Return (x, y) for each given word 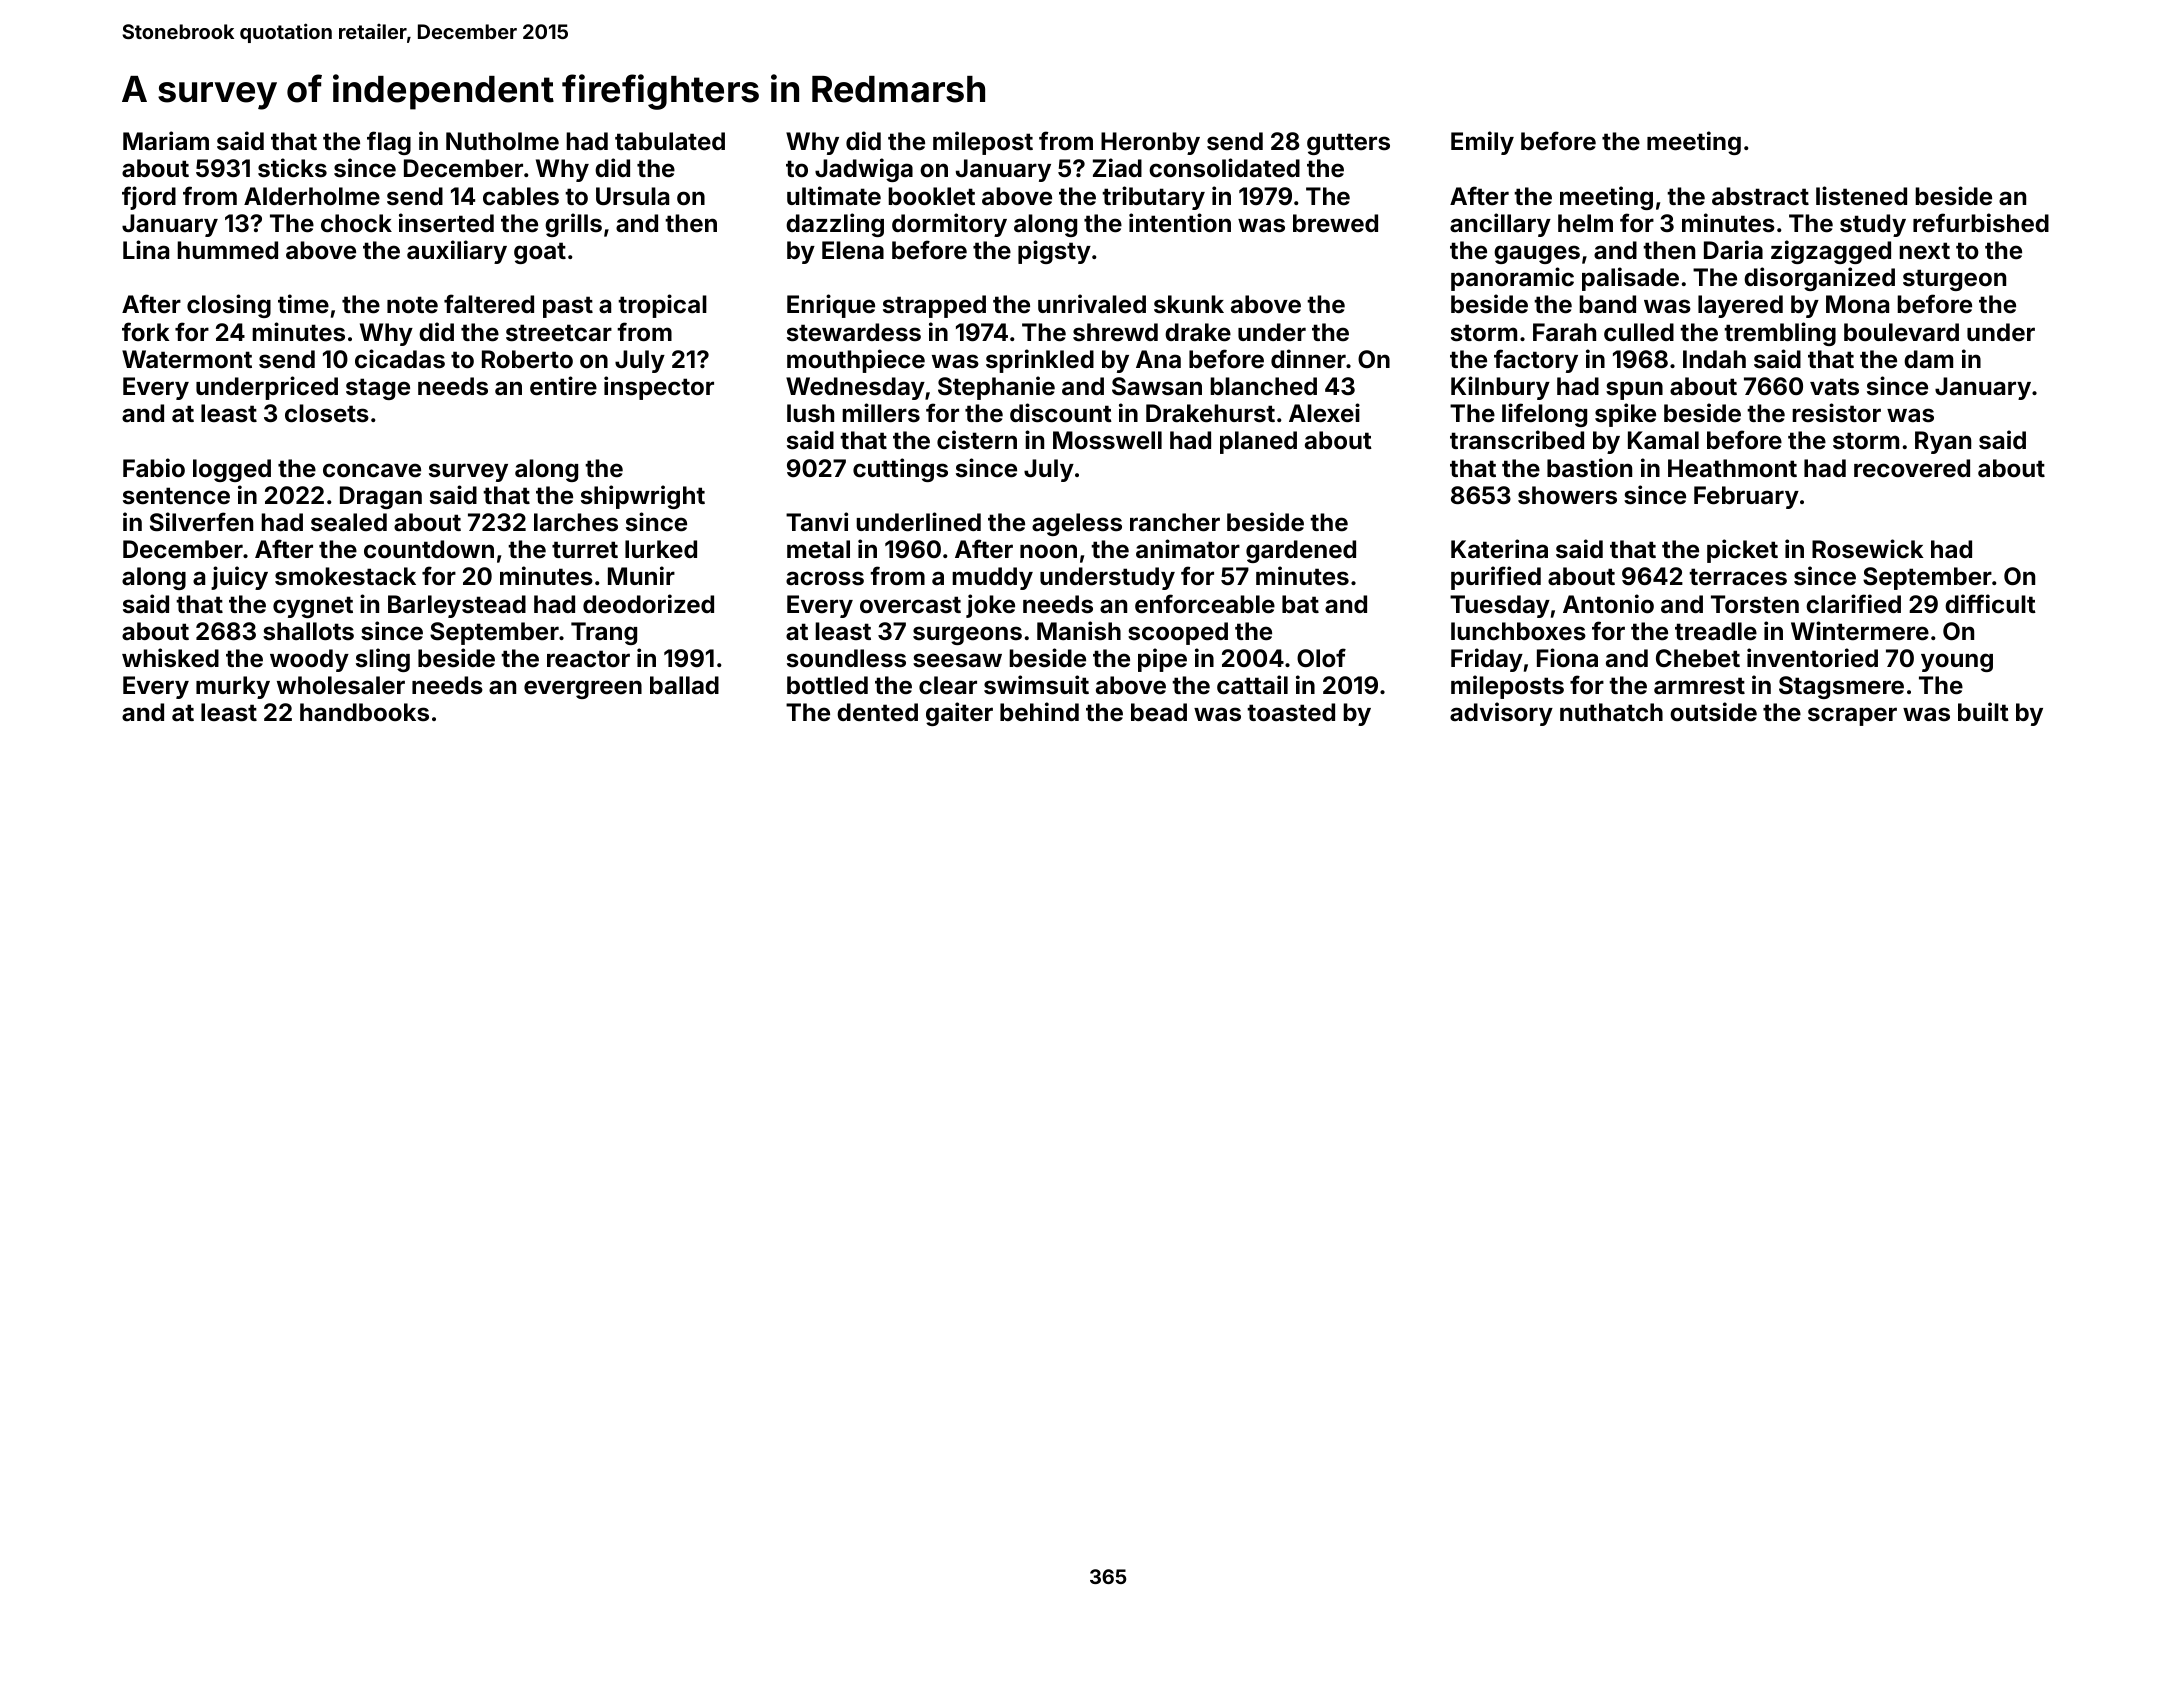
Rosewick (1868, 549)
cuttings (900, 470)
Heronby (1150, 143)
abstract (1760, 196)
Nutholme (502, 141)
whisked (170, 658)
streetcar (559, 333)
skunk (1189, 304)
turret (585, 550)
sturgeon (1954, 280)
